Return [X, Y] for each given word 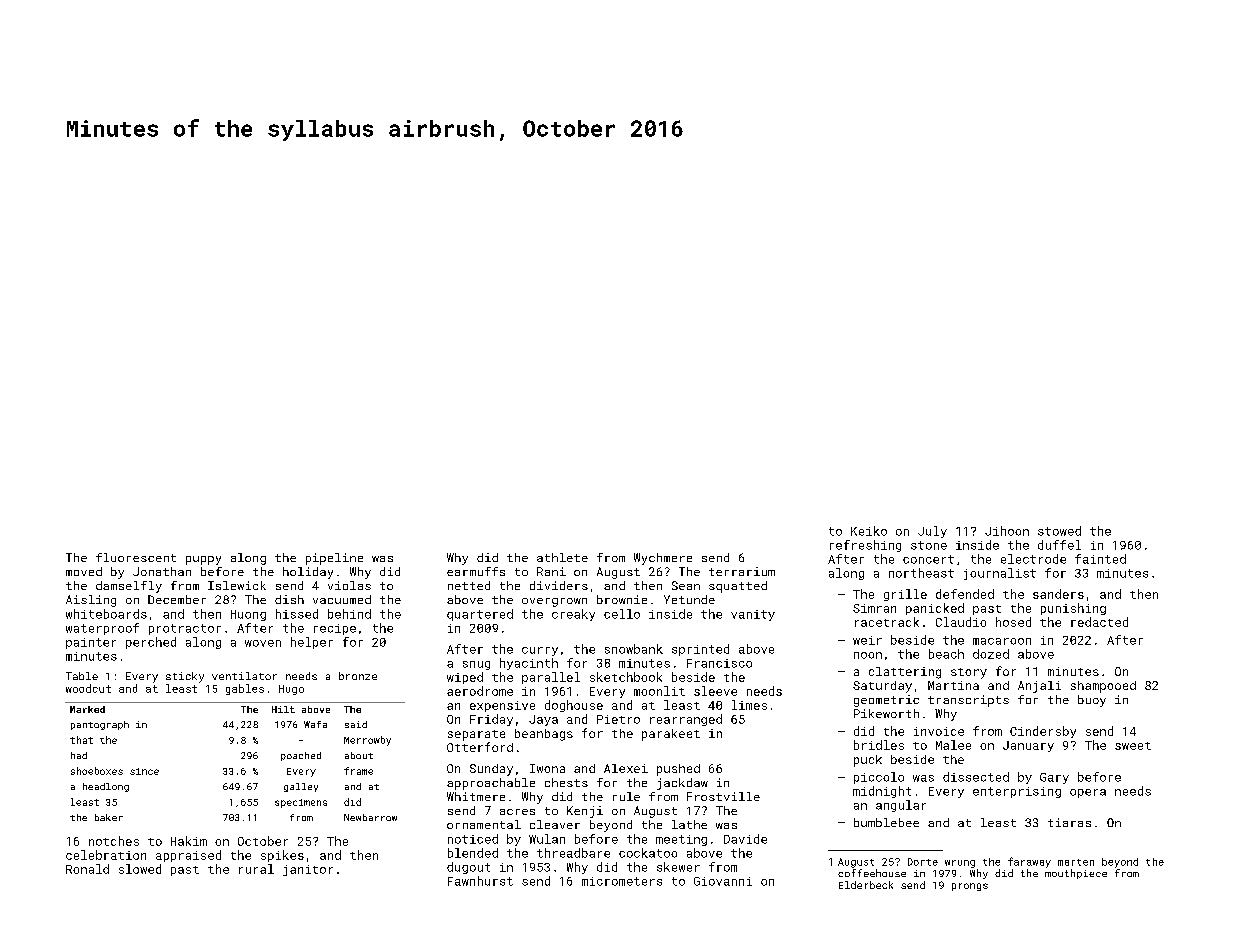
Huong [248, 615]
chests [566, 782]
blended [473, 853]
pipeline [334, 559]
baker [109, 817]
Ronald [87, 869]
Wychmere [663, 559]
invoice [939, 731]
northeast [921, 573]
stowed [1059, 531]
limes [749, 705]
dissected [976, 777]
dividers [559, 585]
